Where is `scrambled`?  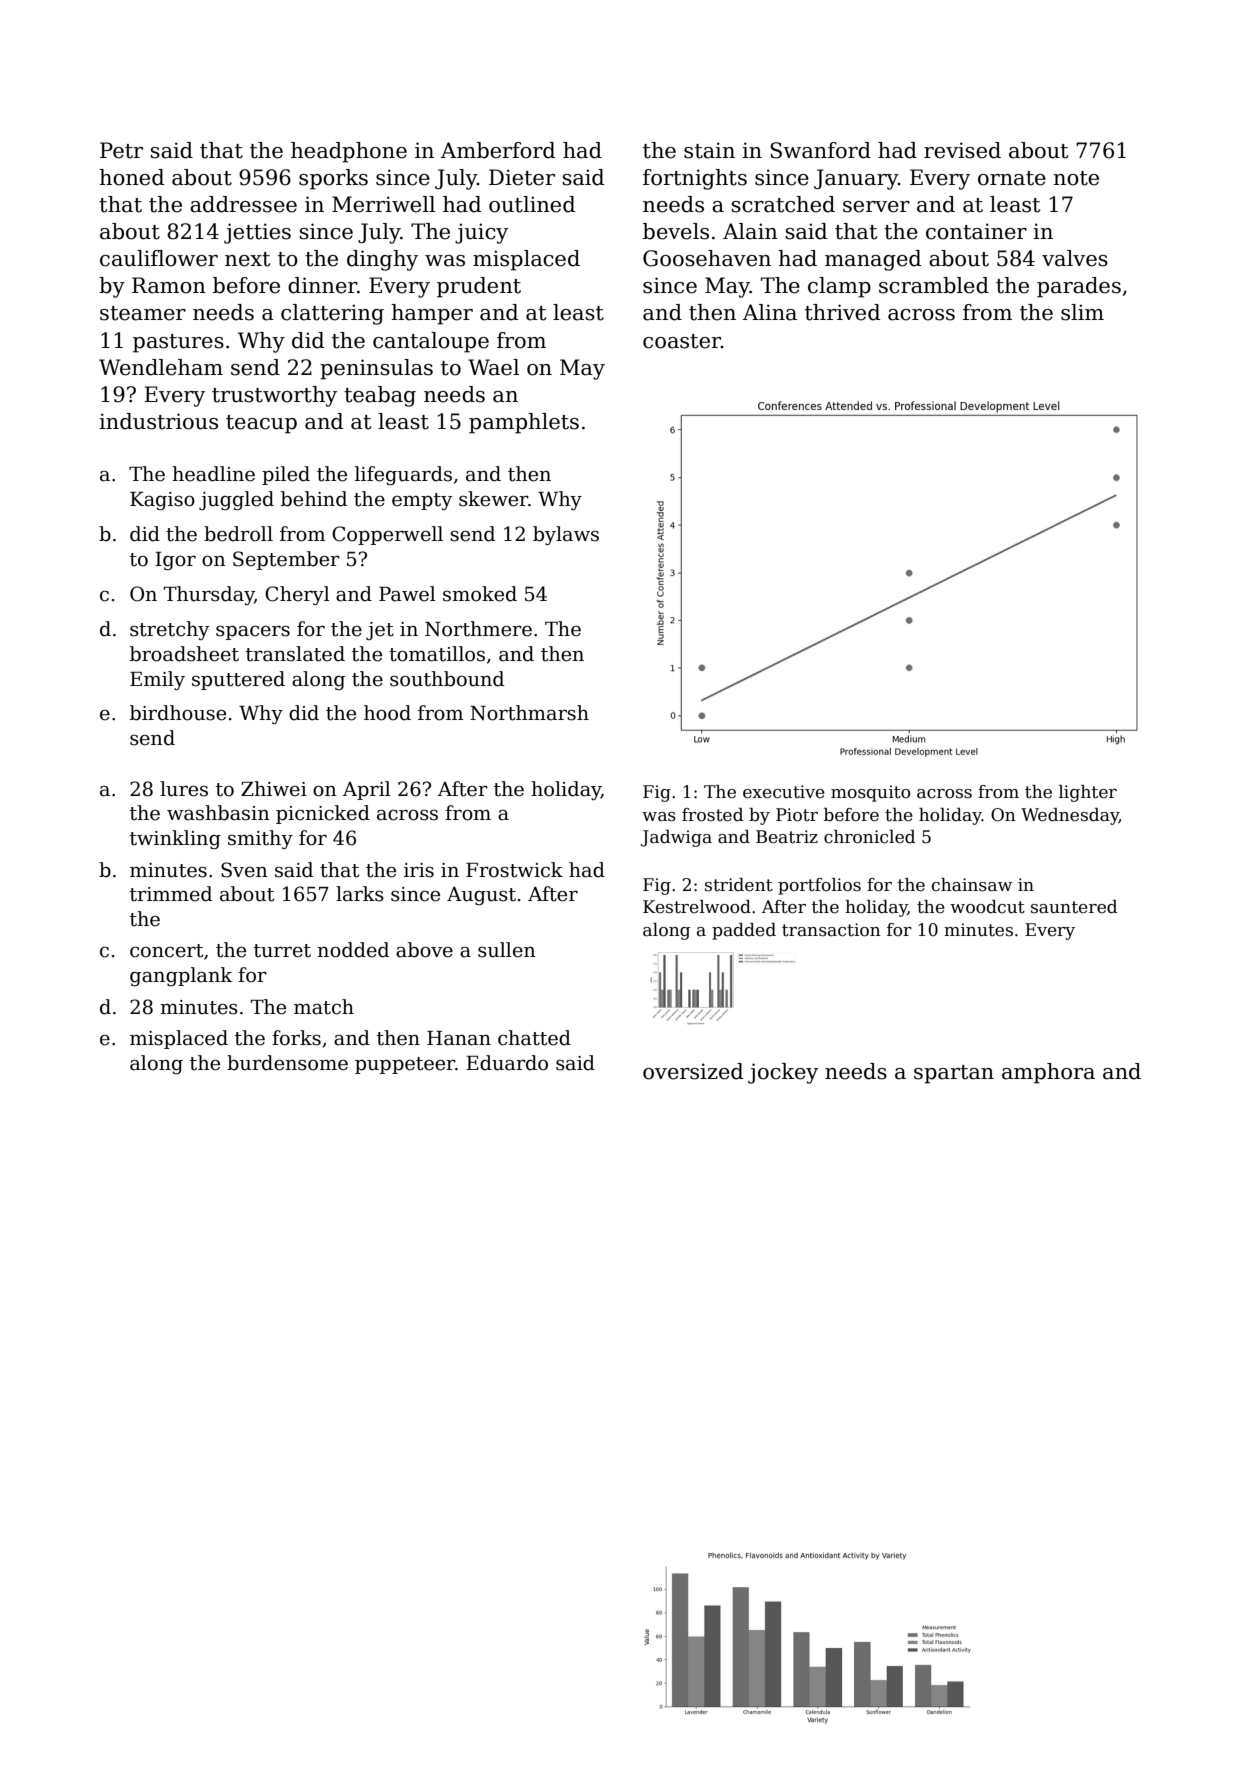 scrambled is located at coordinates (934, 285).
